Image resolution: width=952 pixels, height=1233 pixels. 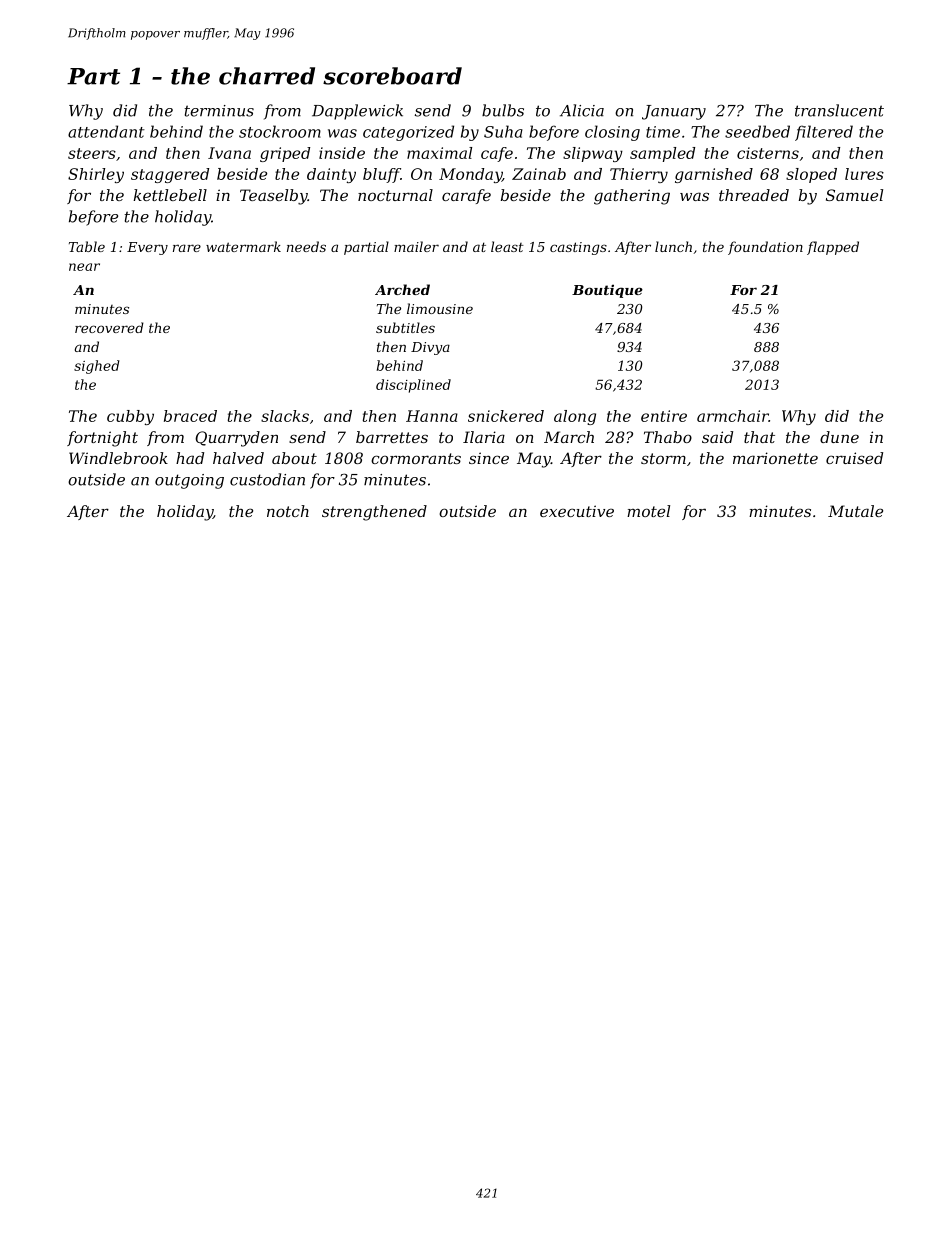 What do you see at coordinates (267, 76) in the image?
I see `charred` at bounding box center [267, 76].
